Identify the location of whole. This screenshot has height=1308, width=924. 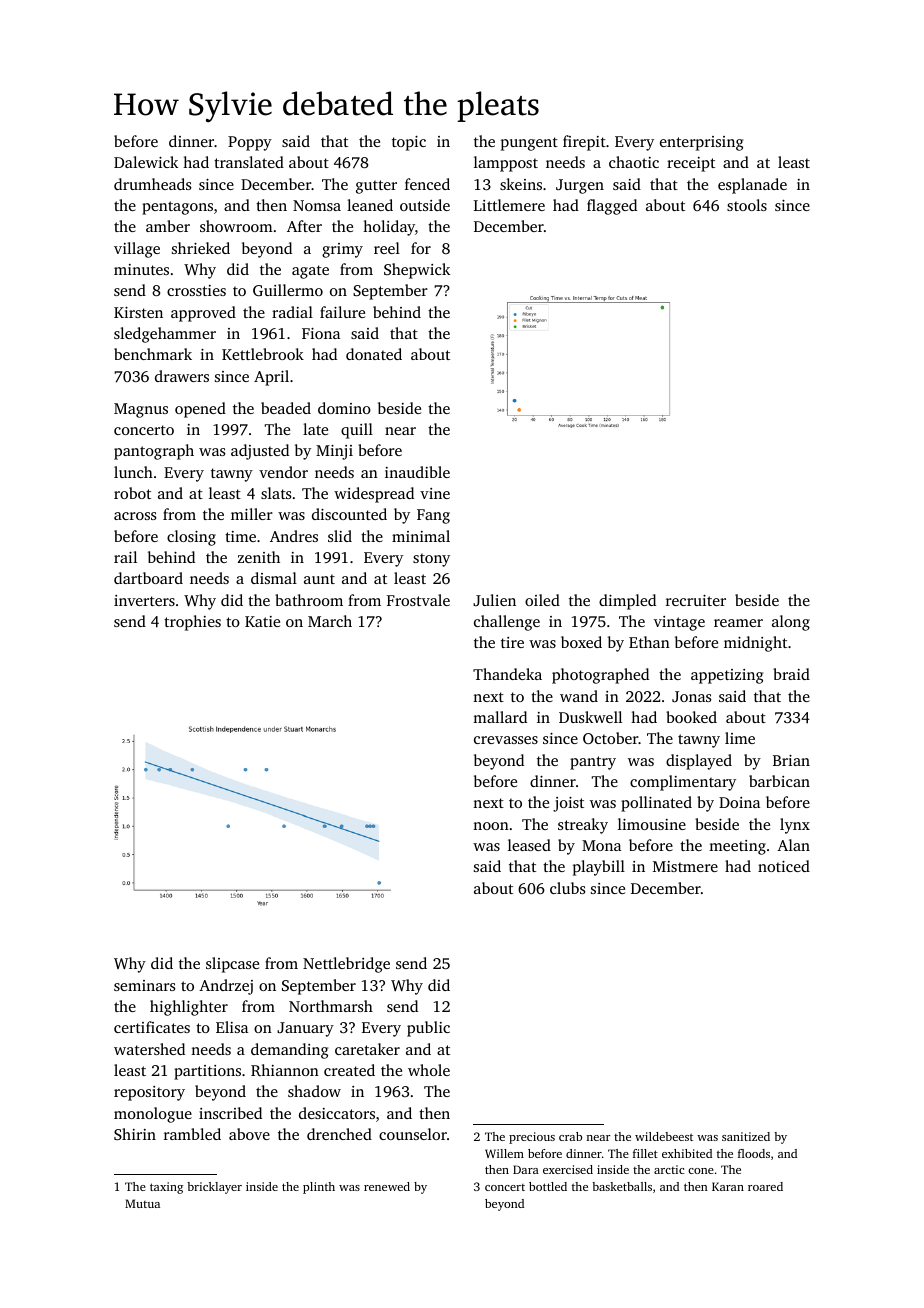
(429, 1070).
